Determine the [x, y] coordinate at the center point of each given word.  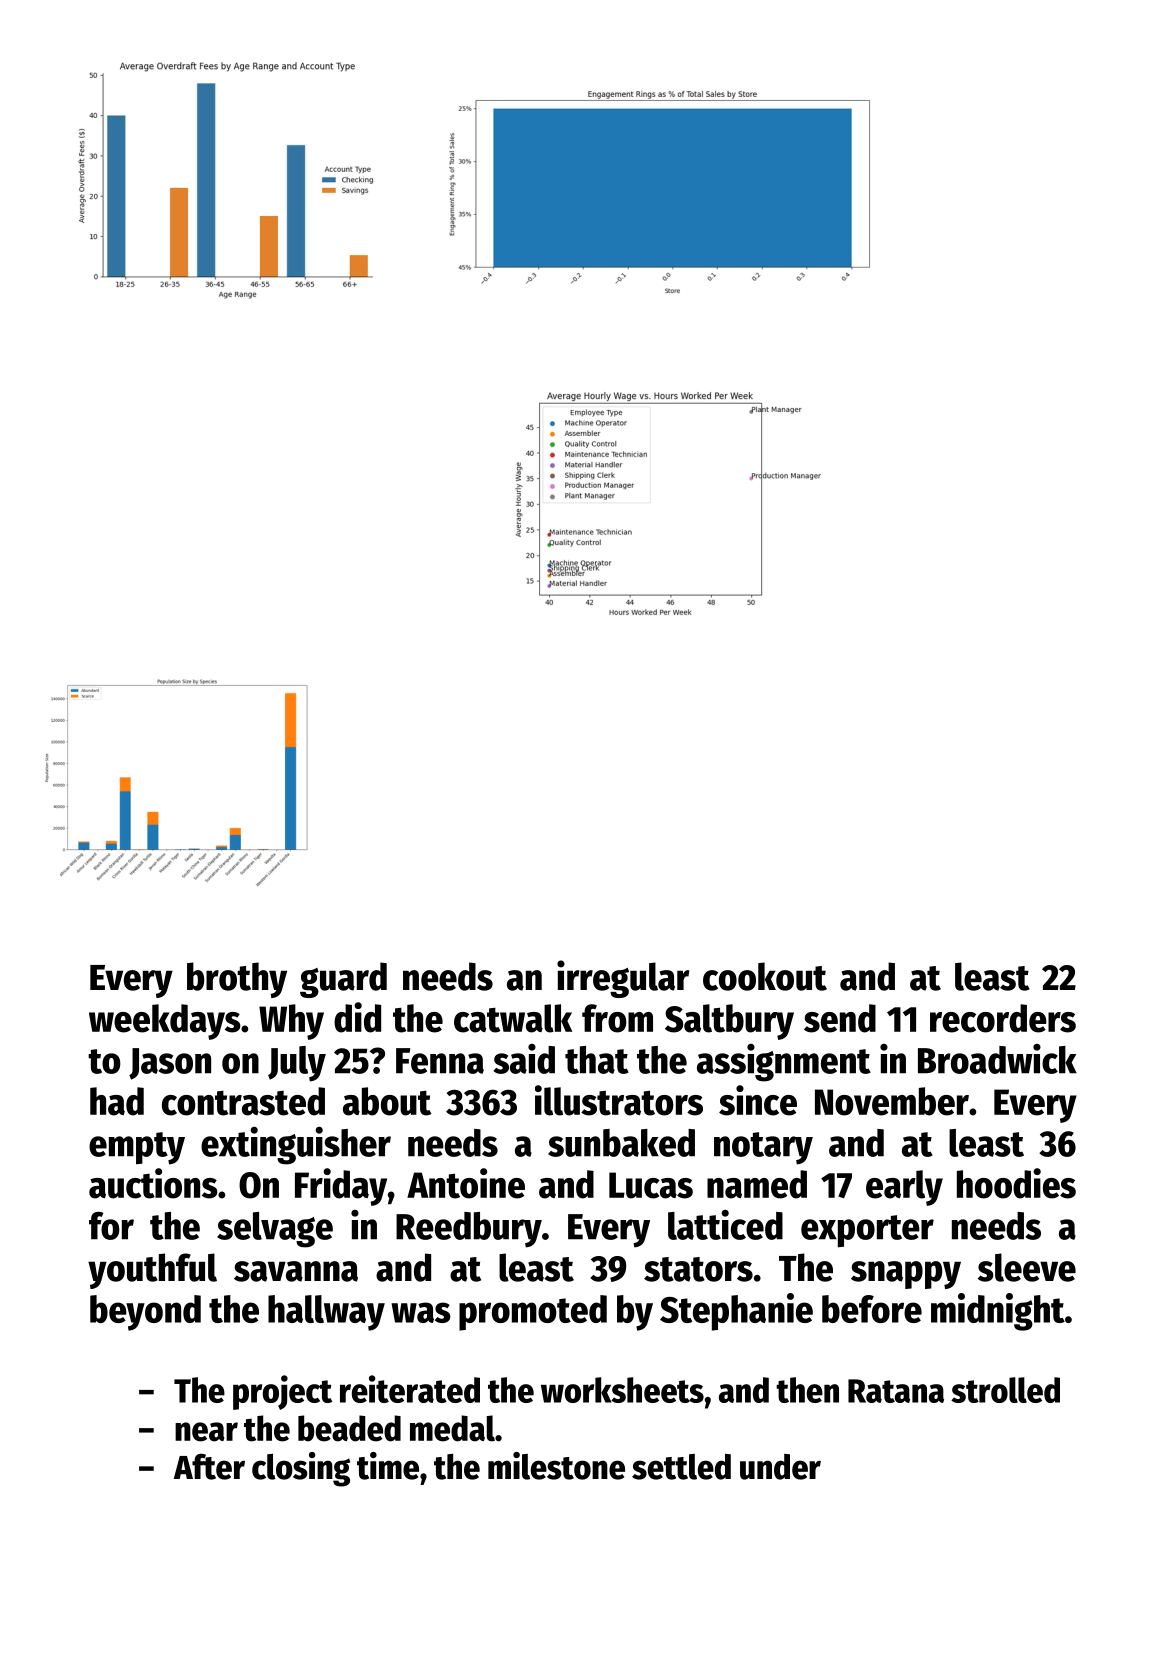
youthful [152, 1271]
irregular [623, 979]
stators [698, 1269]
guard [343, 980]
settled [681, 1467]
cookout [765, 976]
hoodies [1016, 1183]
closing [301, 1469]
